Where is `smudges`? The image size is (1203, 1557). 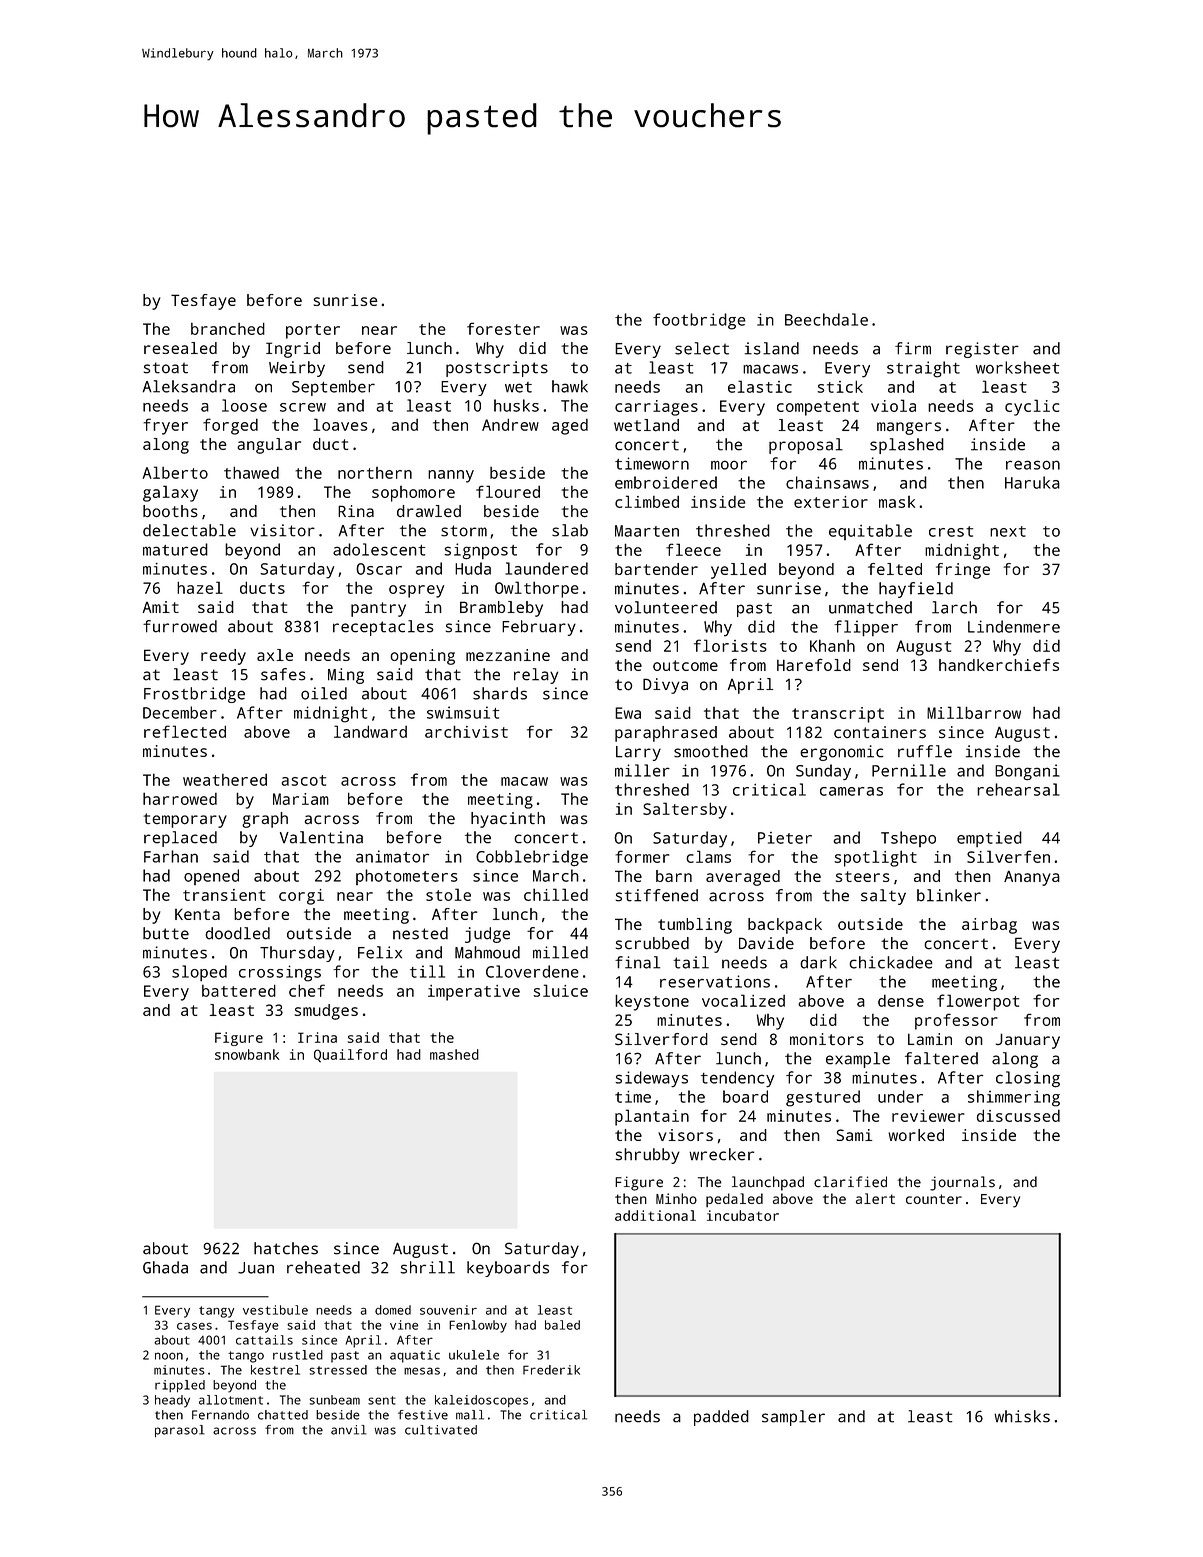
smudges is located at coordinates (326, 1012).
